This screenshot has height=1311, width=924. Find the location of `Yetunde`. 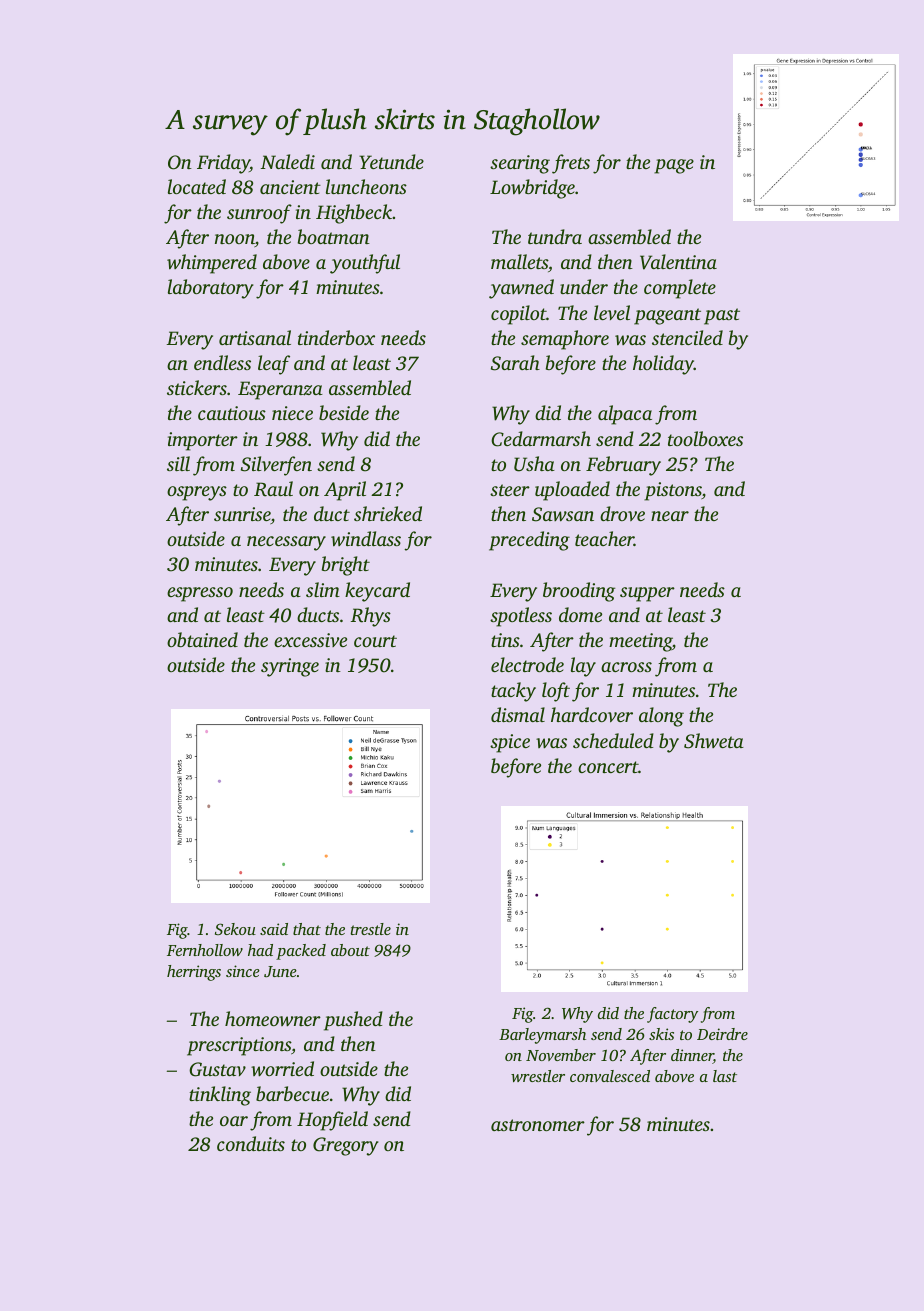

Yetunde is located at coordinates (391, 161).
